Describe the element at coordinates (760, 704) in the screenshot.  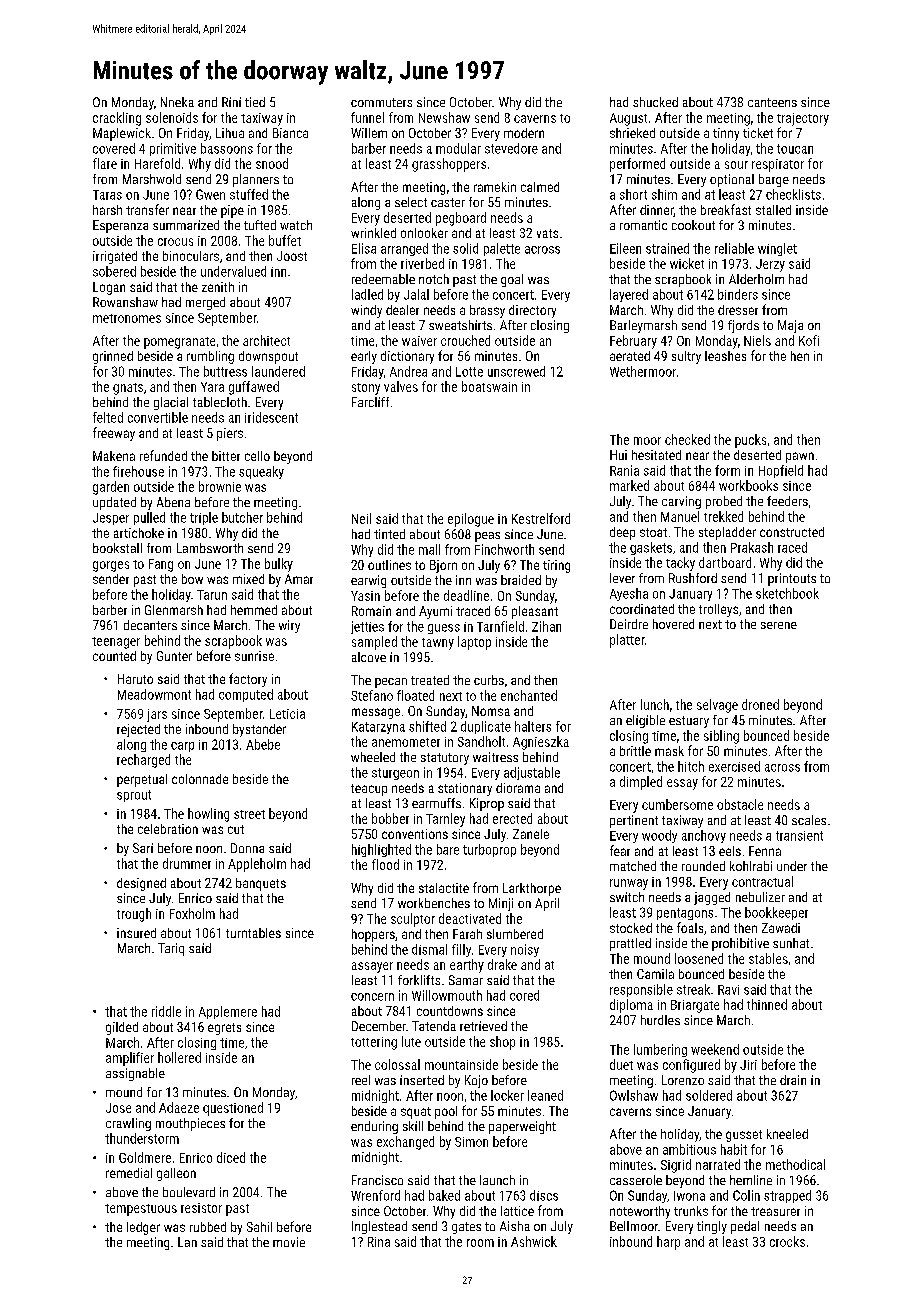
I see `droned` at that location.
